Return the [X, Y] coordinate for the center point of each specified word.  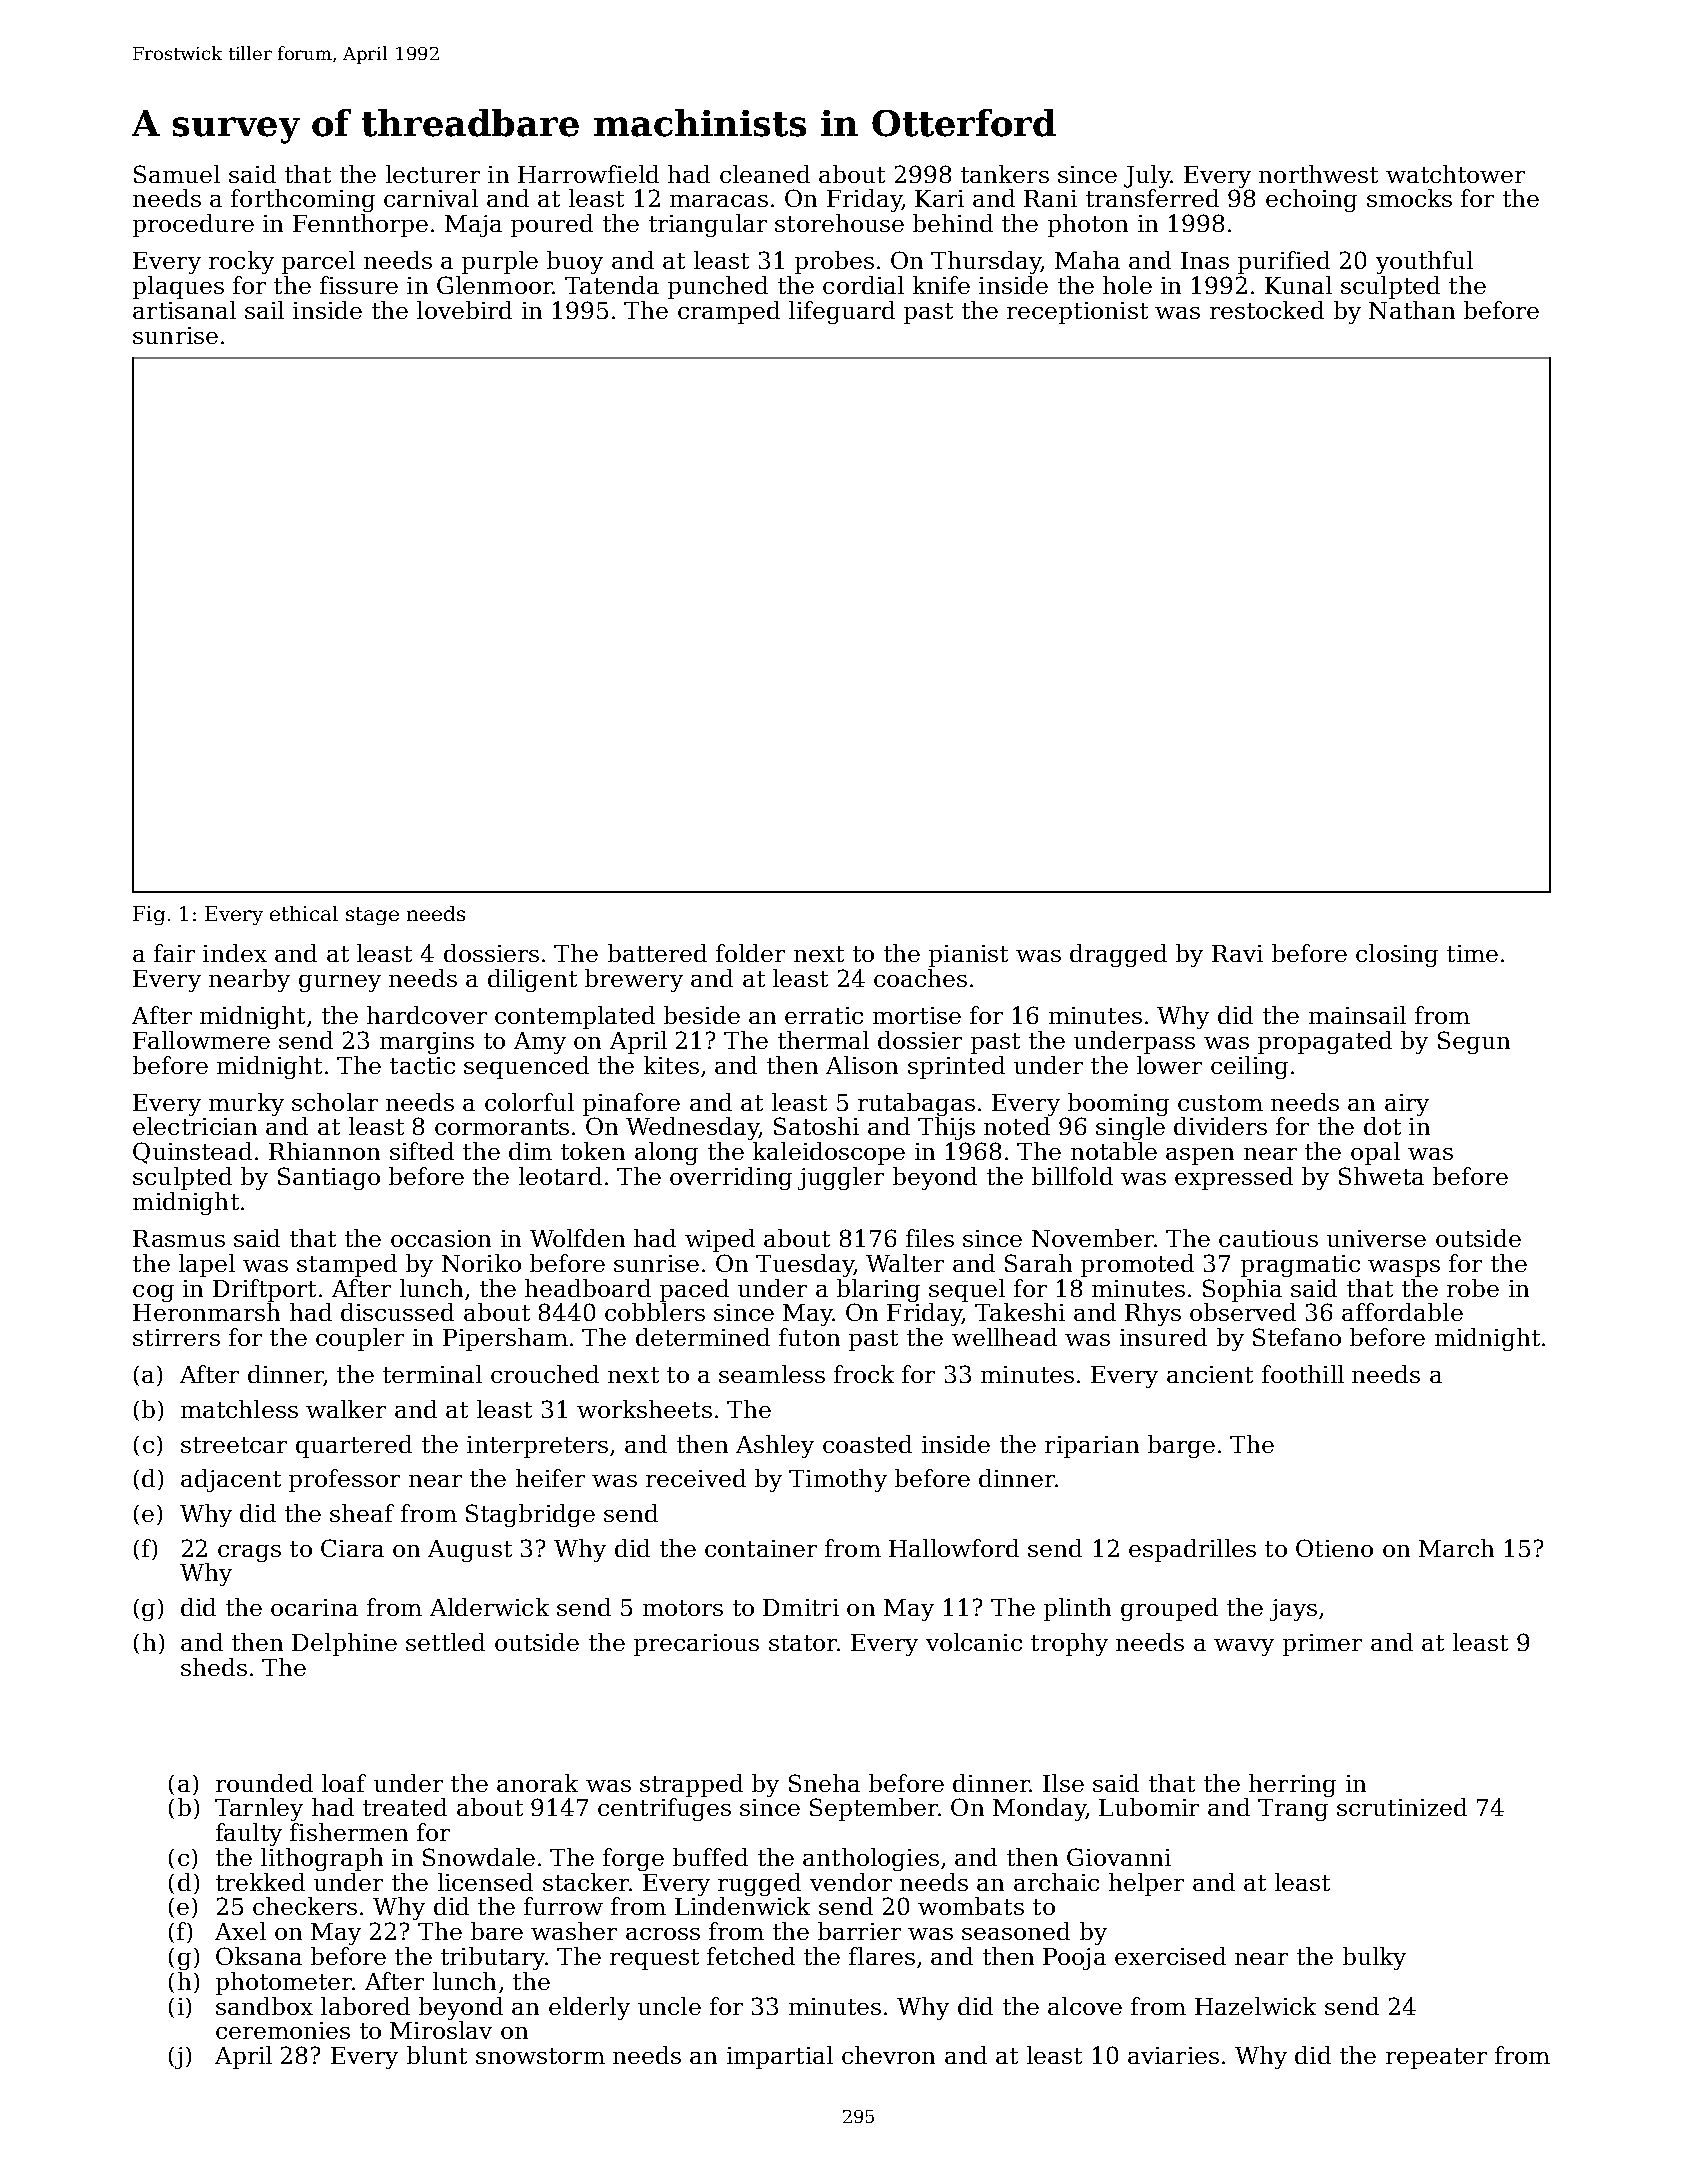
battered [657, 953]
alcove [1085, 2006]
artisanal [184, 310]
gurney [340, 983]
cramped [729, 312]
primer [1322, 1645]
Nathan [1412, 310]
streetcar [234, 1445]
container [761, 1548]
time [1472, 953]
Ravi [1237, 953]
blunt [437, 2055]
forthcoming [303, 200]
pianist [968, 956]
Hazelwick [1255, 2006]
